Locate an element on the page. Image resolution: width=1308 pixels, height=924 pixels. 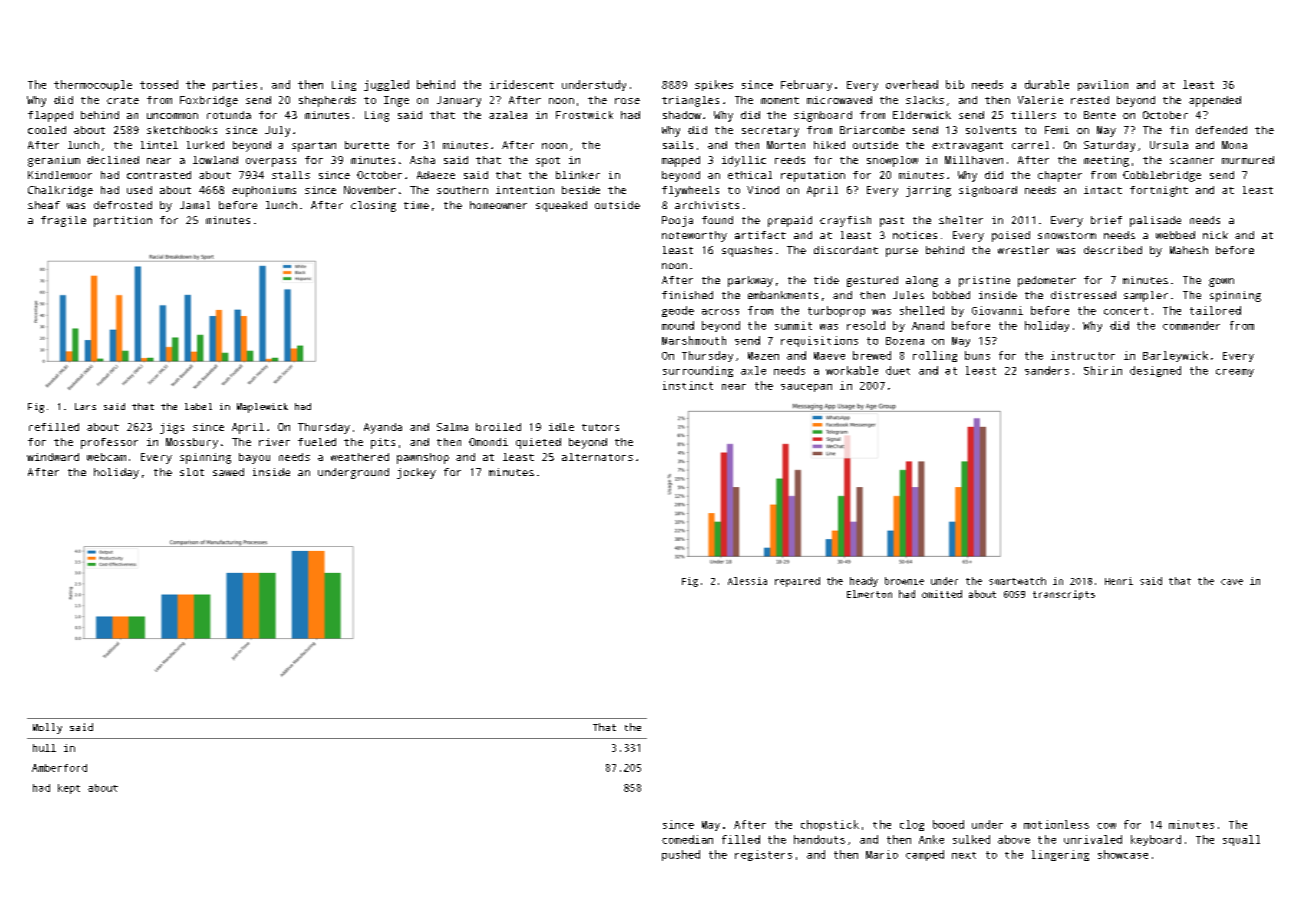
heady is located at coordinates (864, 582).
